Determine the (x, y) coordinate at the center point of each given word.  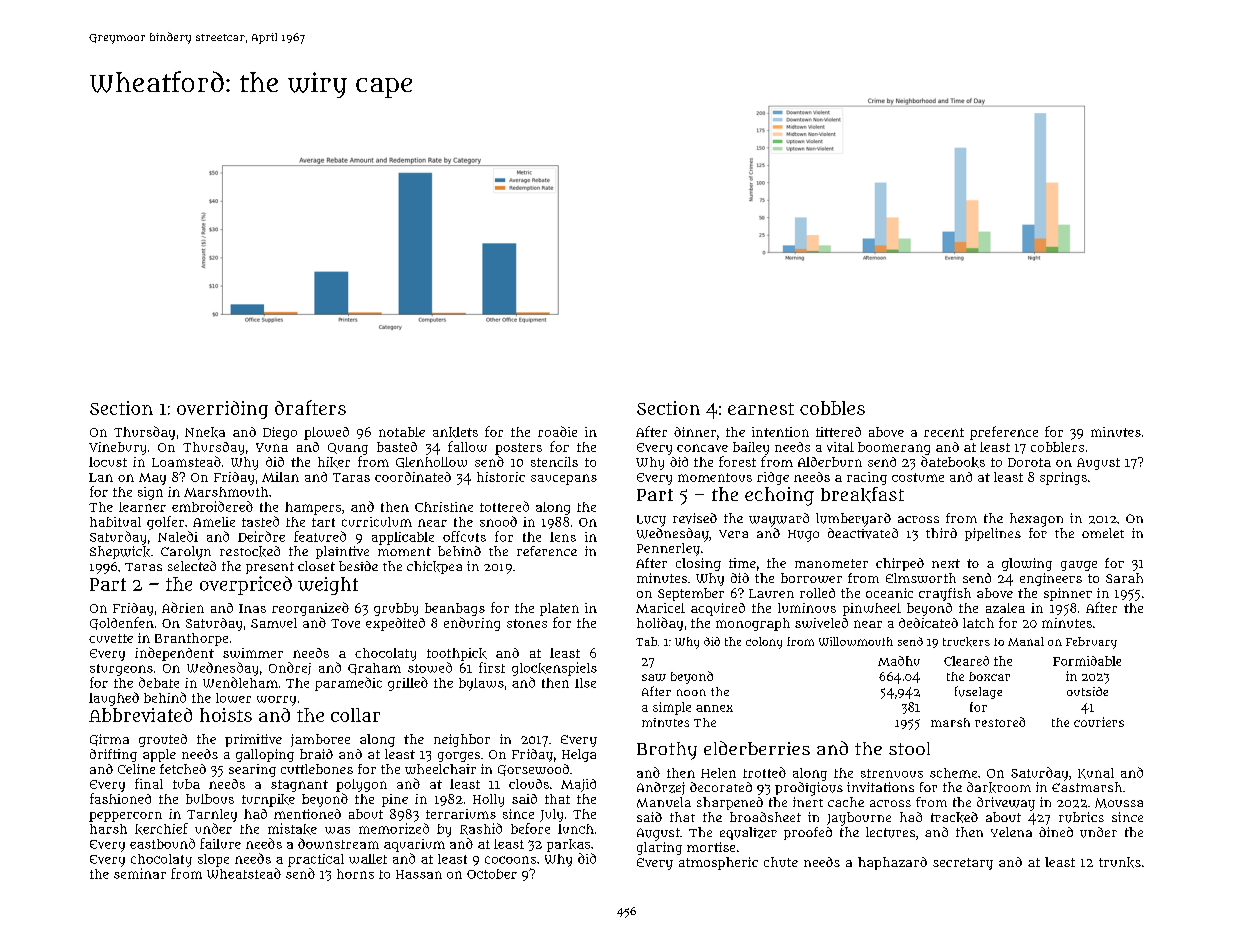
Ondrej (290, 668)
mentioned (307, 814)
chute (781, 862)
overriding (222, 410)
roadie (557, 431)
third (941, 533)
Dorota (1029, 462)
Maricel (660, 608)
